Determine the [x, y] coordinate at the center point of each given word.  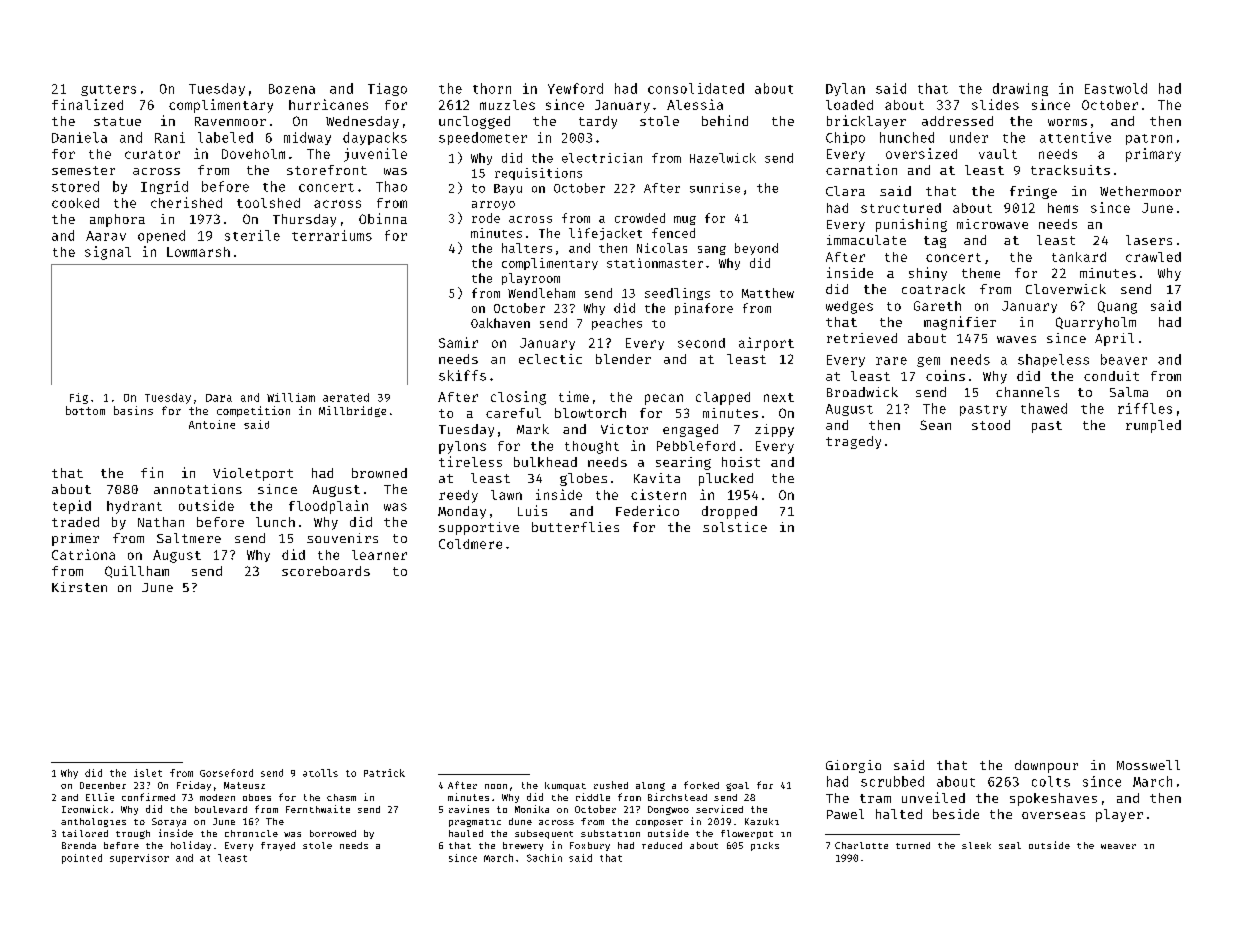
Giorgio [853, 766]
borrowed [333, 833]
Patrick [384, 773]
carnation [861, 169]
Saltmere [189, 538]
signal [108, 253]
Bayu [508, 189]
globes [583, 479]
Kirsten [79, 587]
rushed [611, 785]
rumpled [1153, 426]
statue [117, 121]
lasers [1149, 240]
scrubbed [892, 781]
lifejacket [605, 234]
